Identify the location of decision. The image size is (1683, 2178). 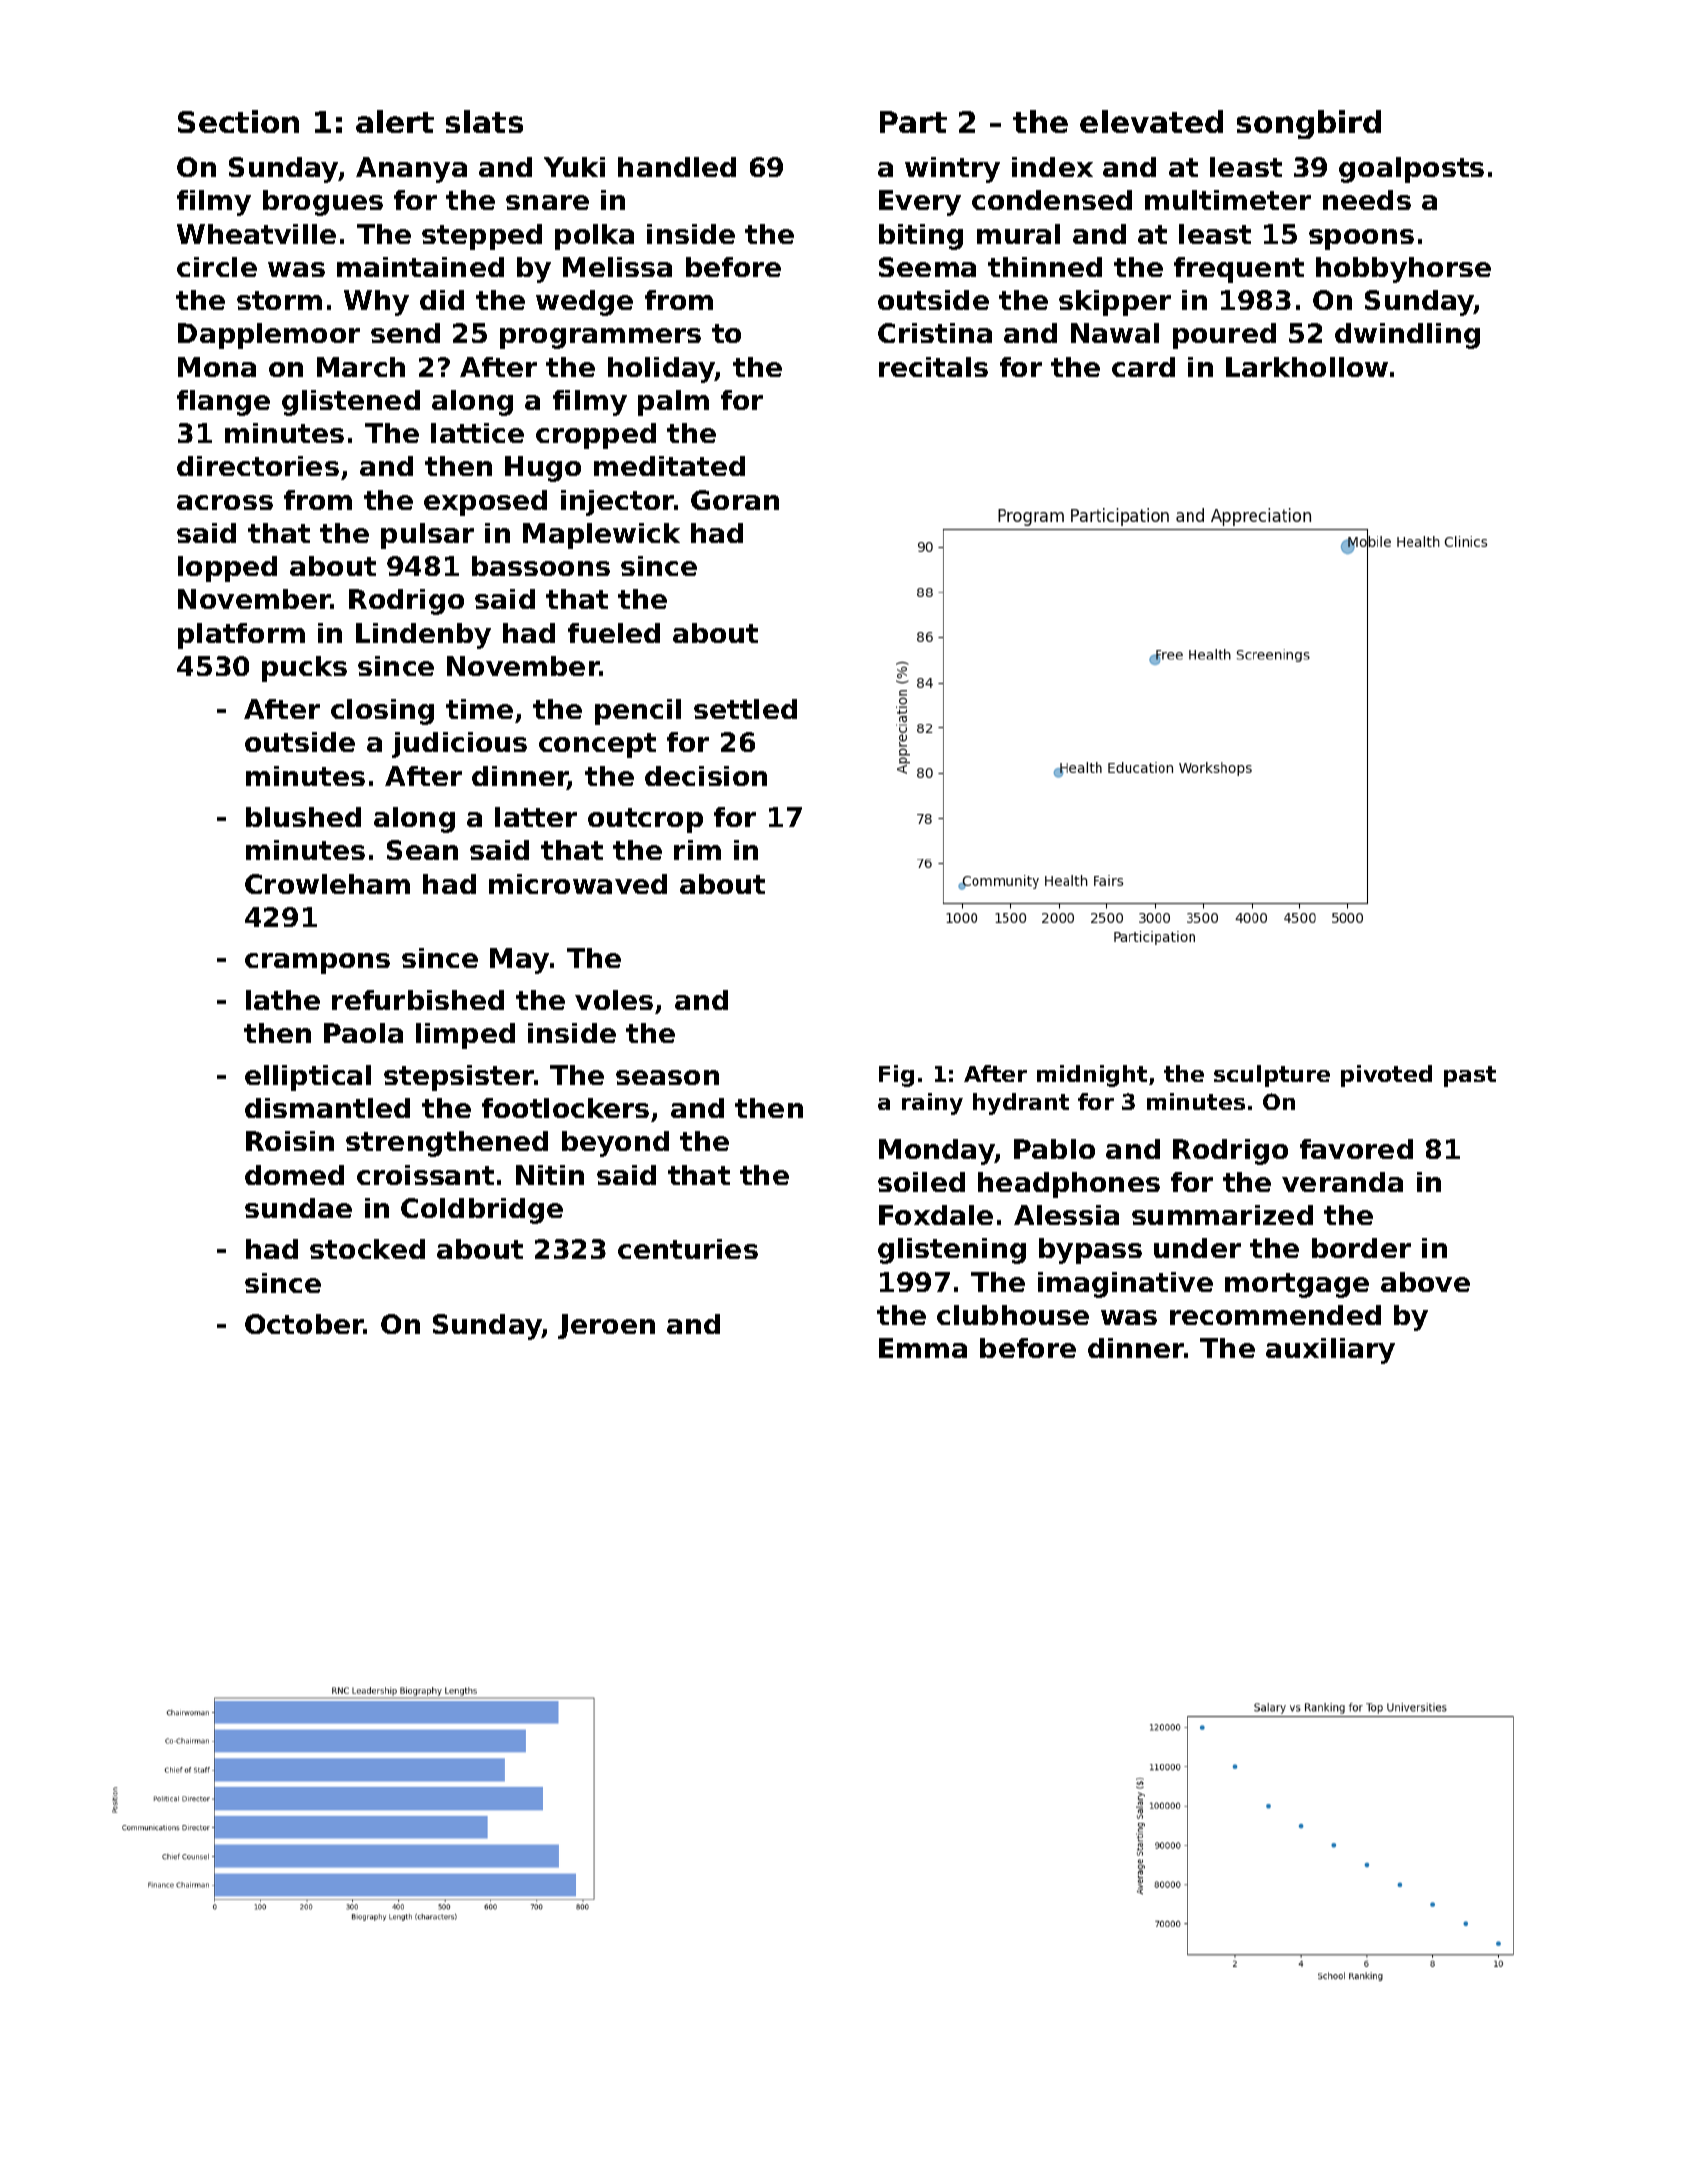
(706, 776).
